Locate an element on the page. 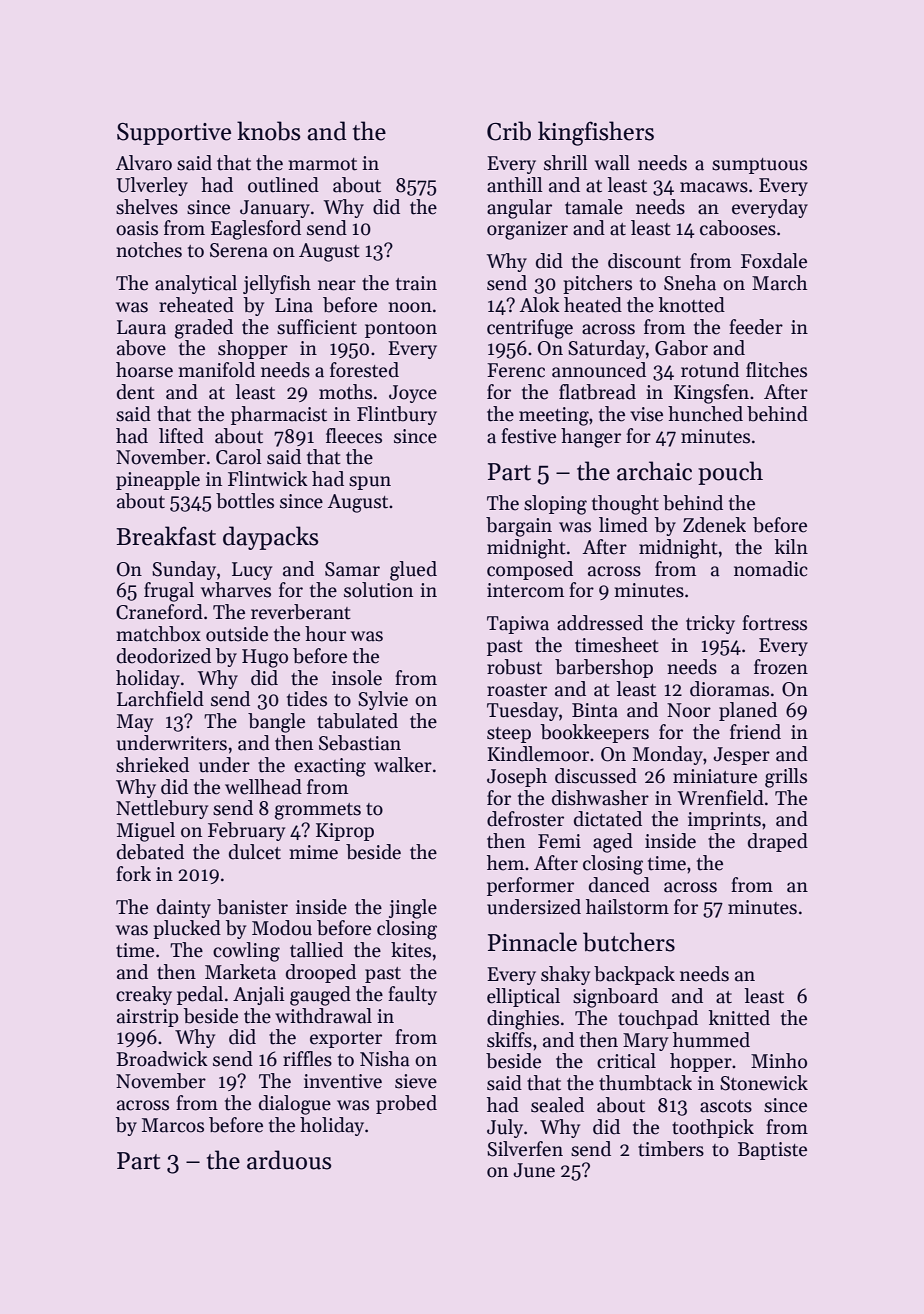 This page has width=924, height=1314. hailstorm is located at coordinates (627, 907).
